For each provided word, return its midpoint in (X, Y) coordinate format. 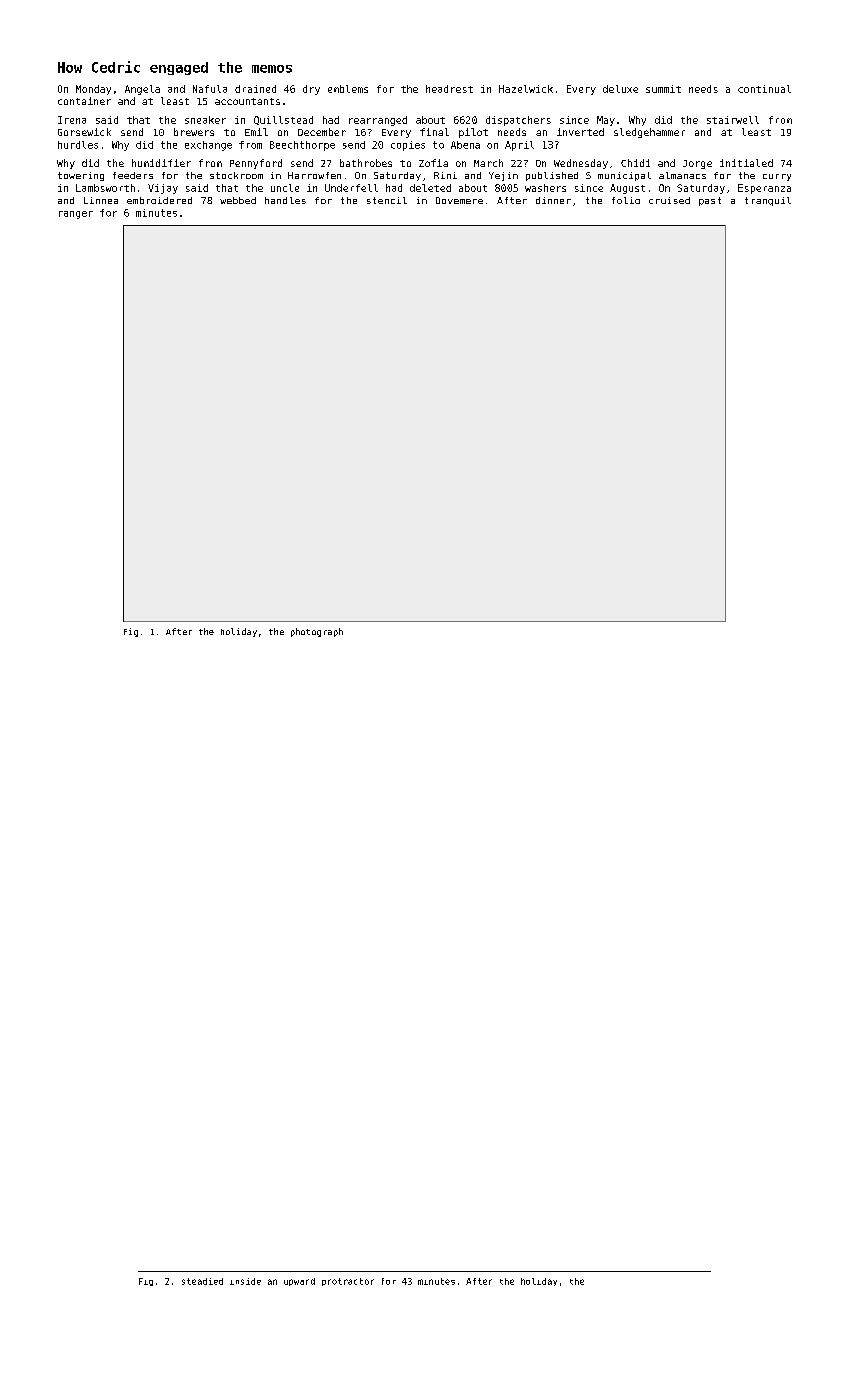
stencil (387, 200)
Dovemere (459, 200)
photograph (317, 632)
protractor (348, 1282)
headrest (449, 89)
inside (245, 1281)
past (710, 201)
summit (663, 89)
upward (299, 1282)
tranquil (768, 201)
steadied (202, 1281)
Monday (93, 90)
